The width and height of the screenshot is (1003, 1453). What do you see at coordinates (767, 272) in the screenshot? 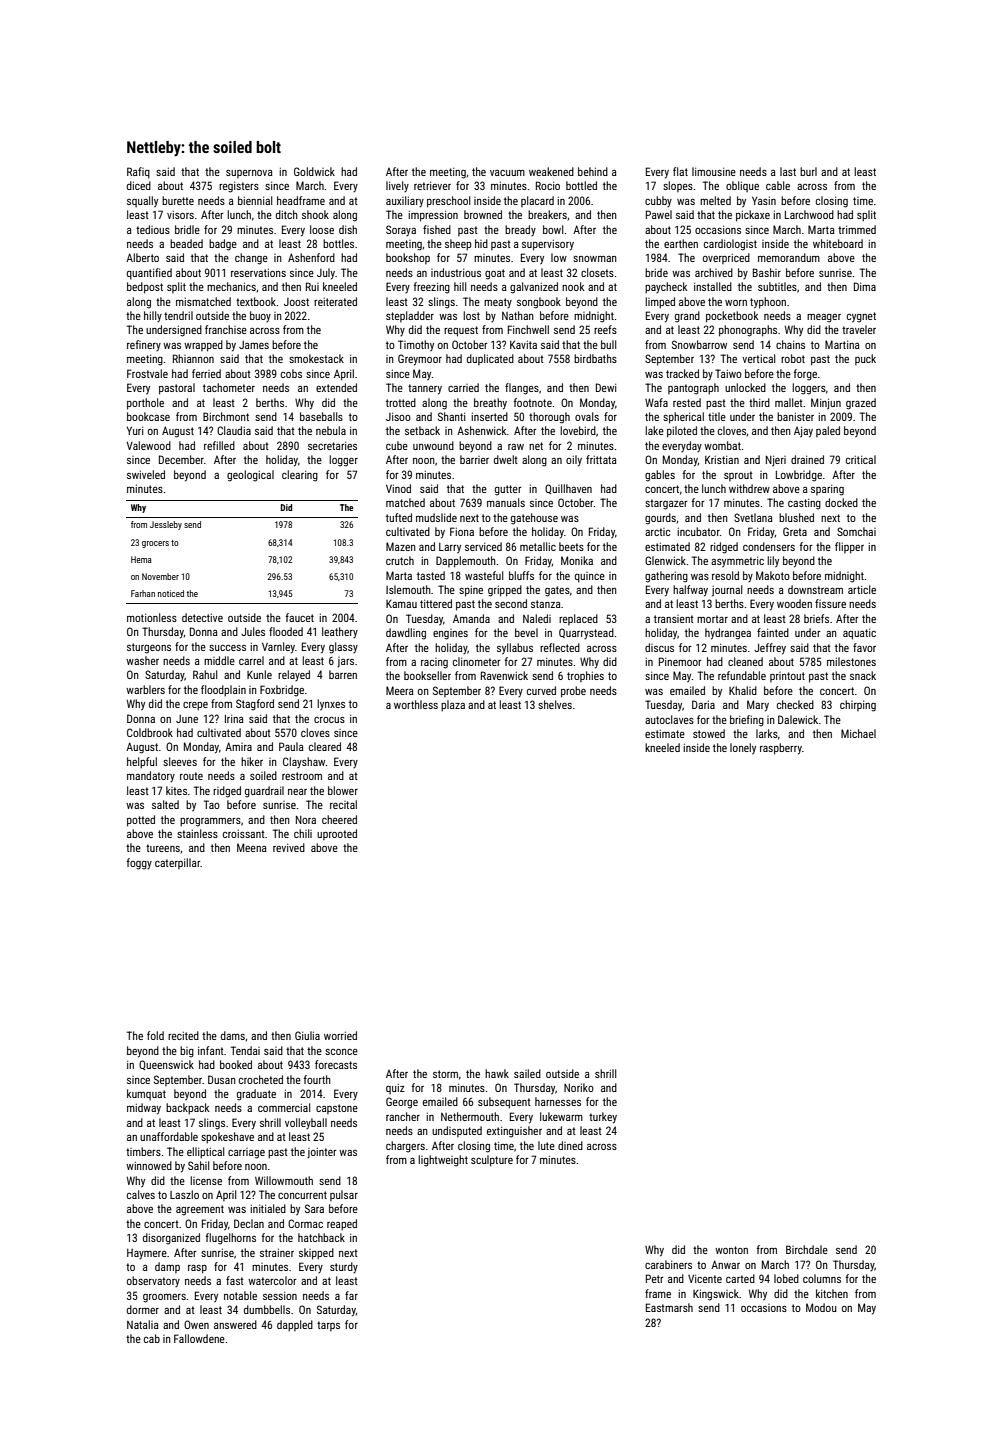
I see `Bashir` at bounding box center [767, 272].
